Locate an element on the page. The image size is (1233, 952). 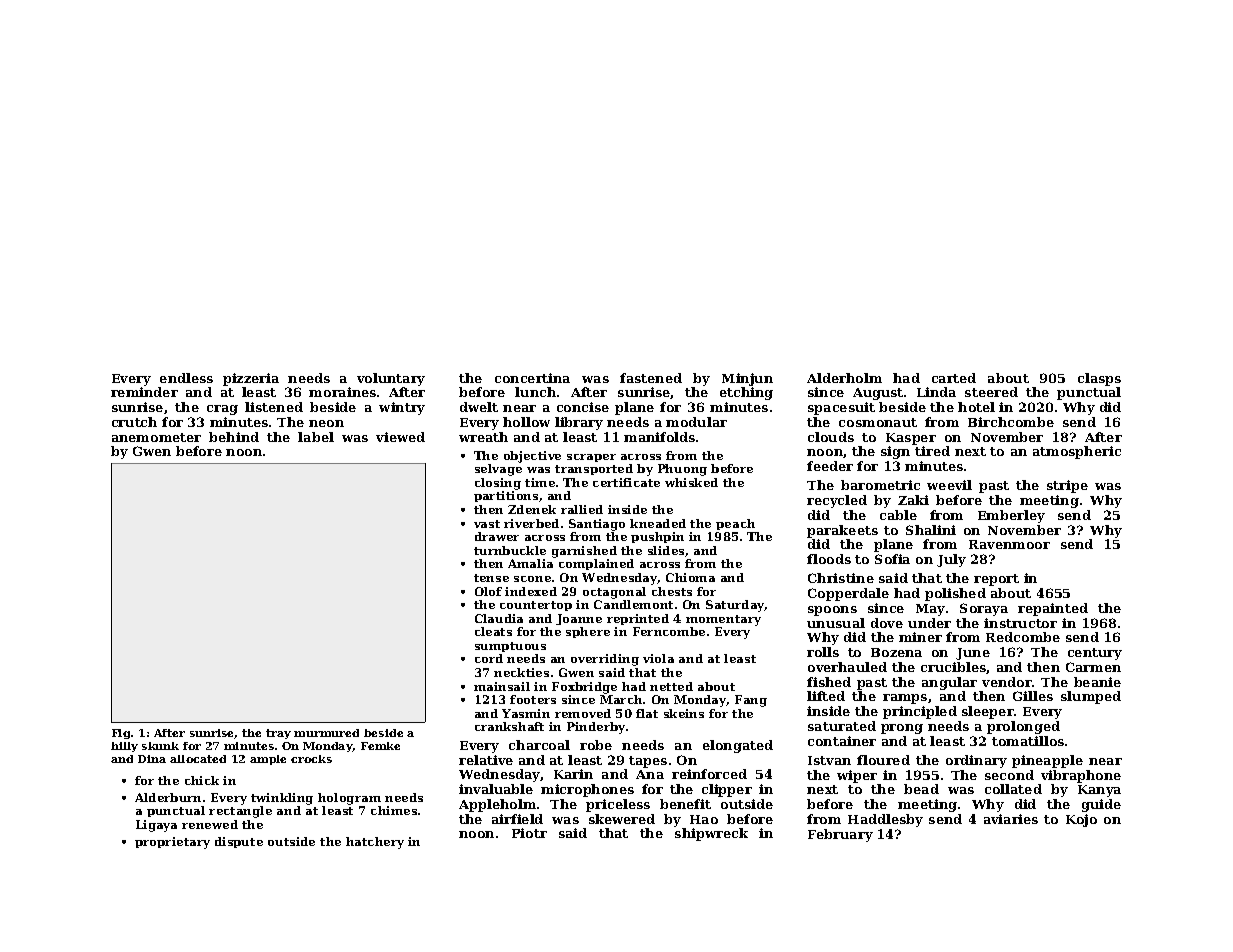
wintry is located at coordinates (402, 408).
